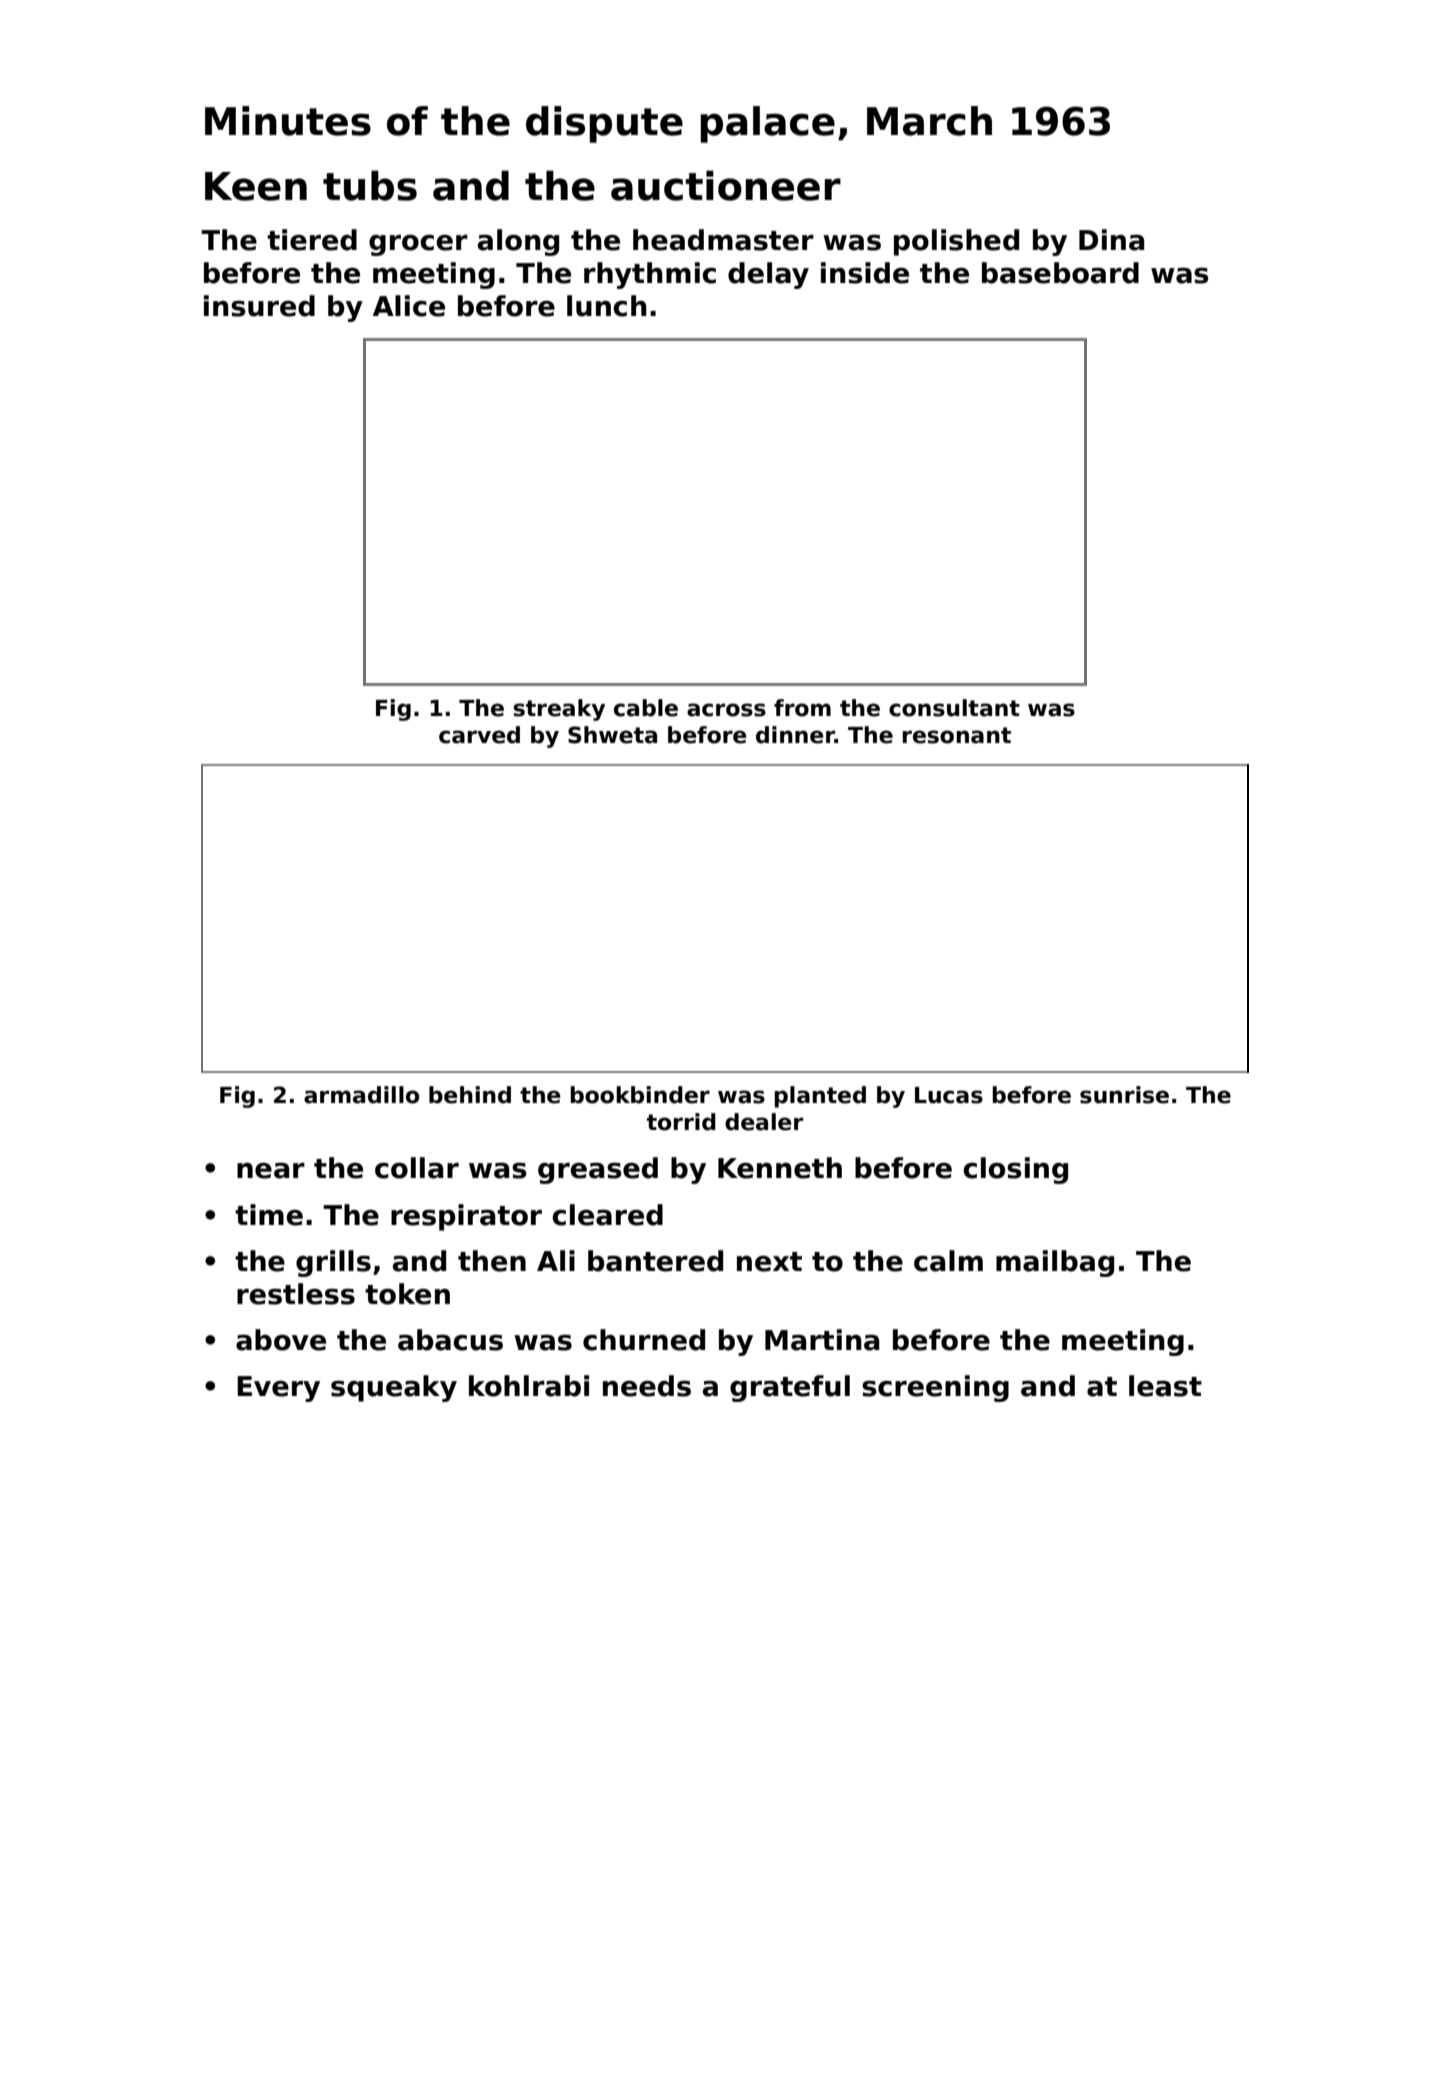 This screenshot has width=1450, height=2100. Describe the element at coordinates (935, 1388) in the screenshot. I see `screening` at that location.
